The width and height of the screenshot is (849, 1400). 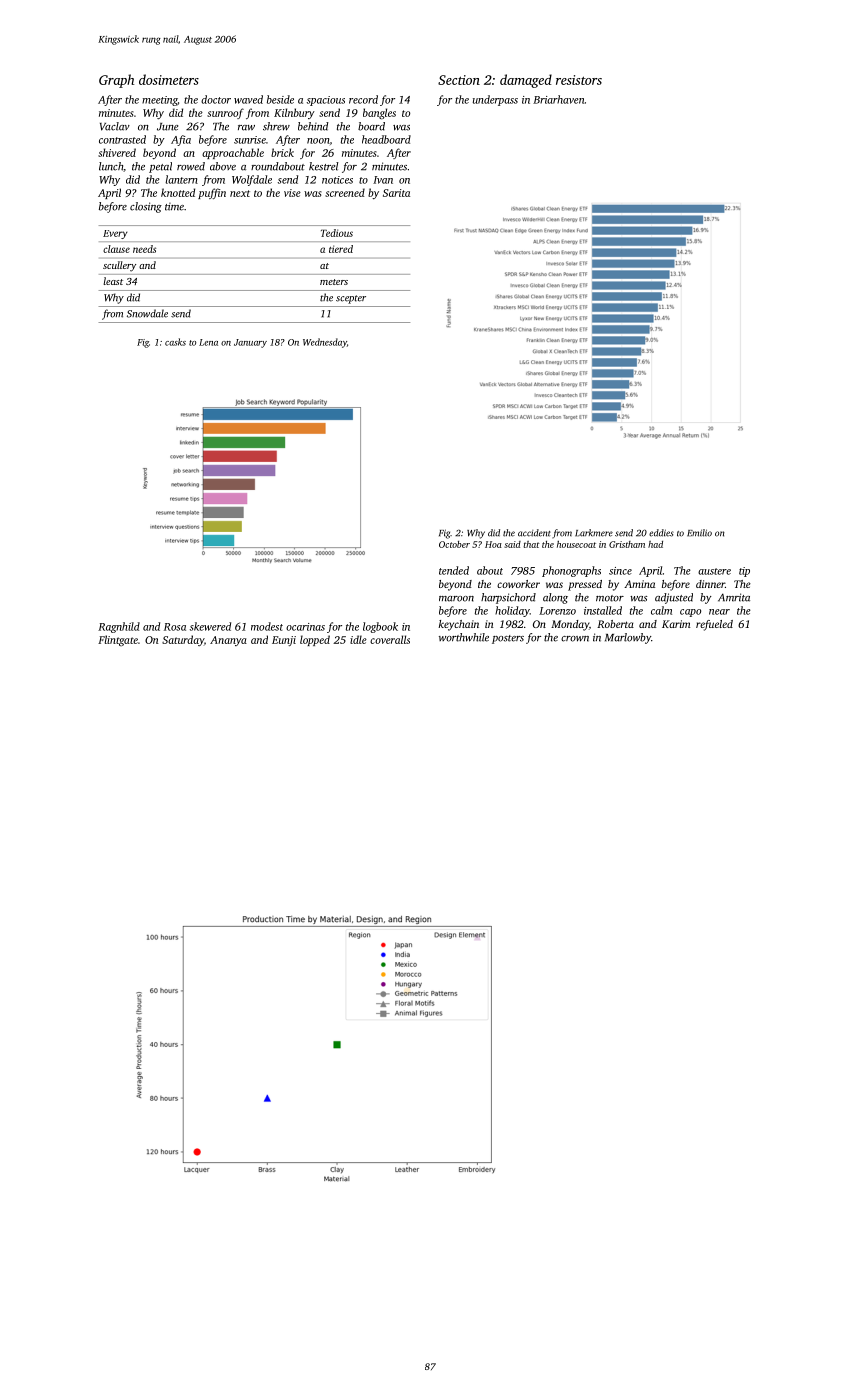 What do you see at coordinates (661, 533) in the screenshot?
I see `eddies` at bounding box center [661, 533].
